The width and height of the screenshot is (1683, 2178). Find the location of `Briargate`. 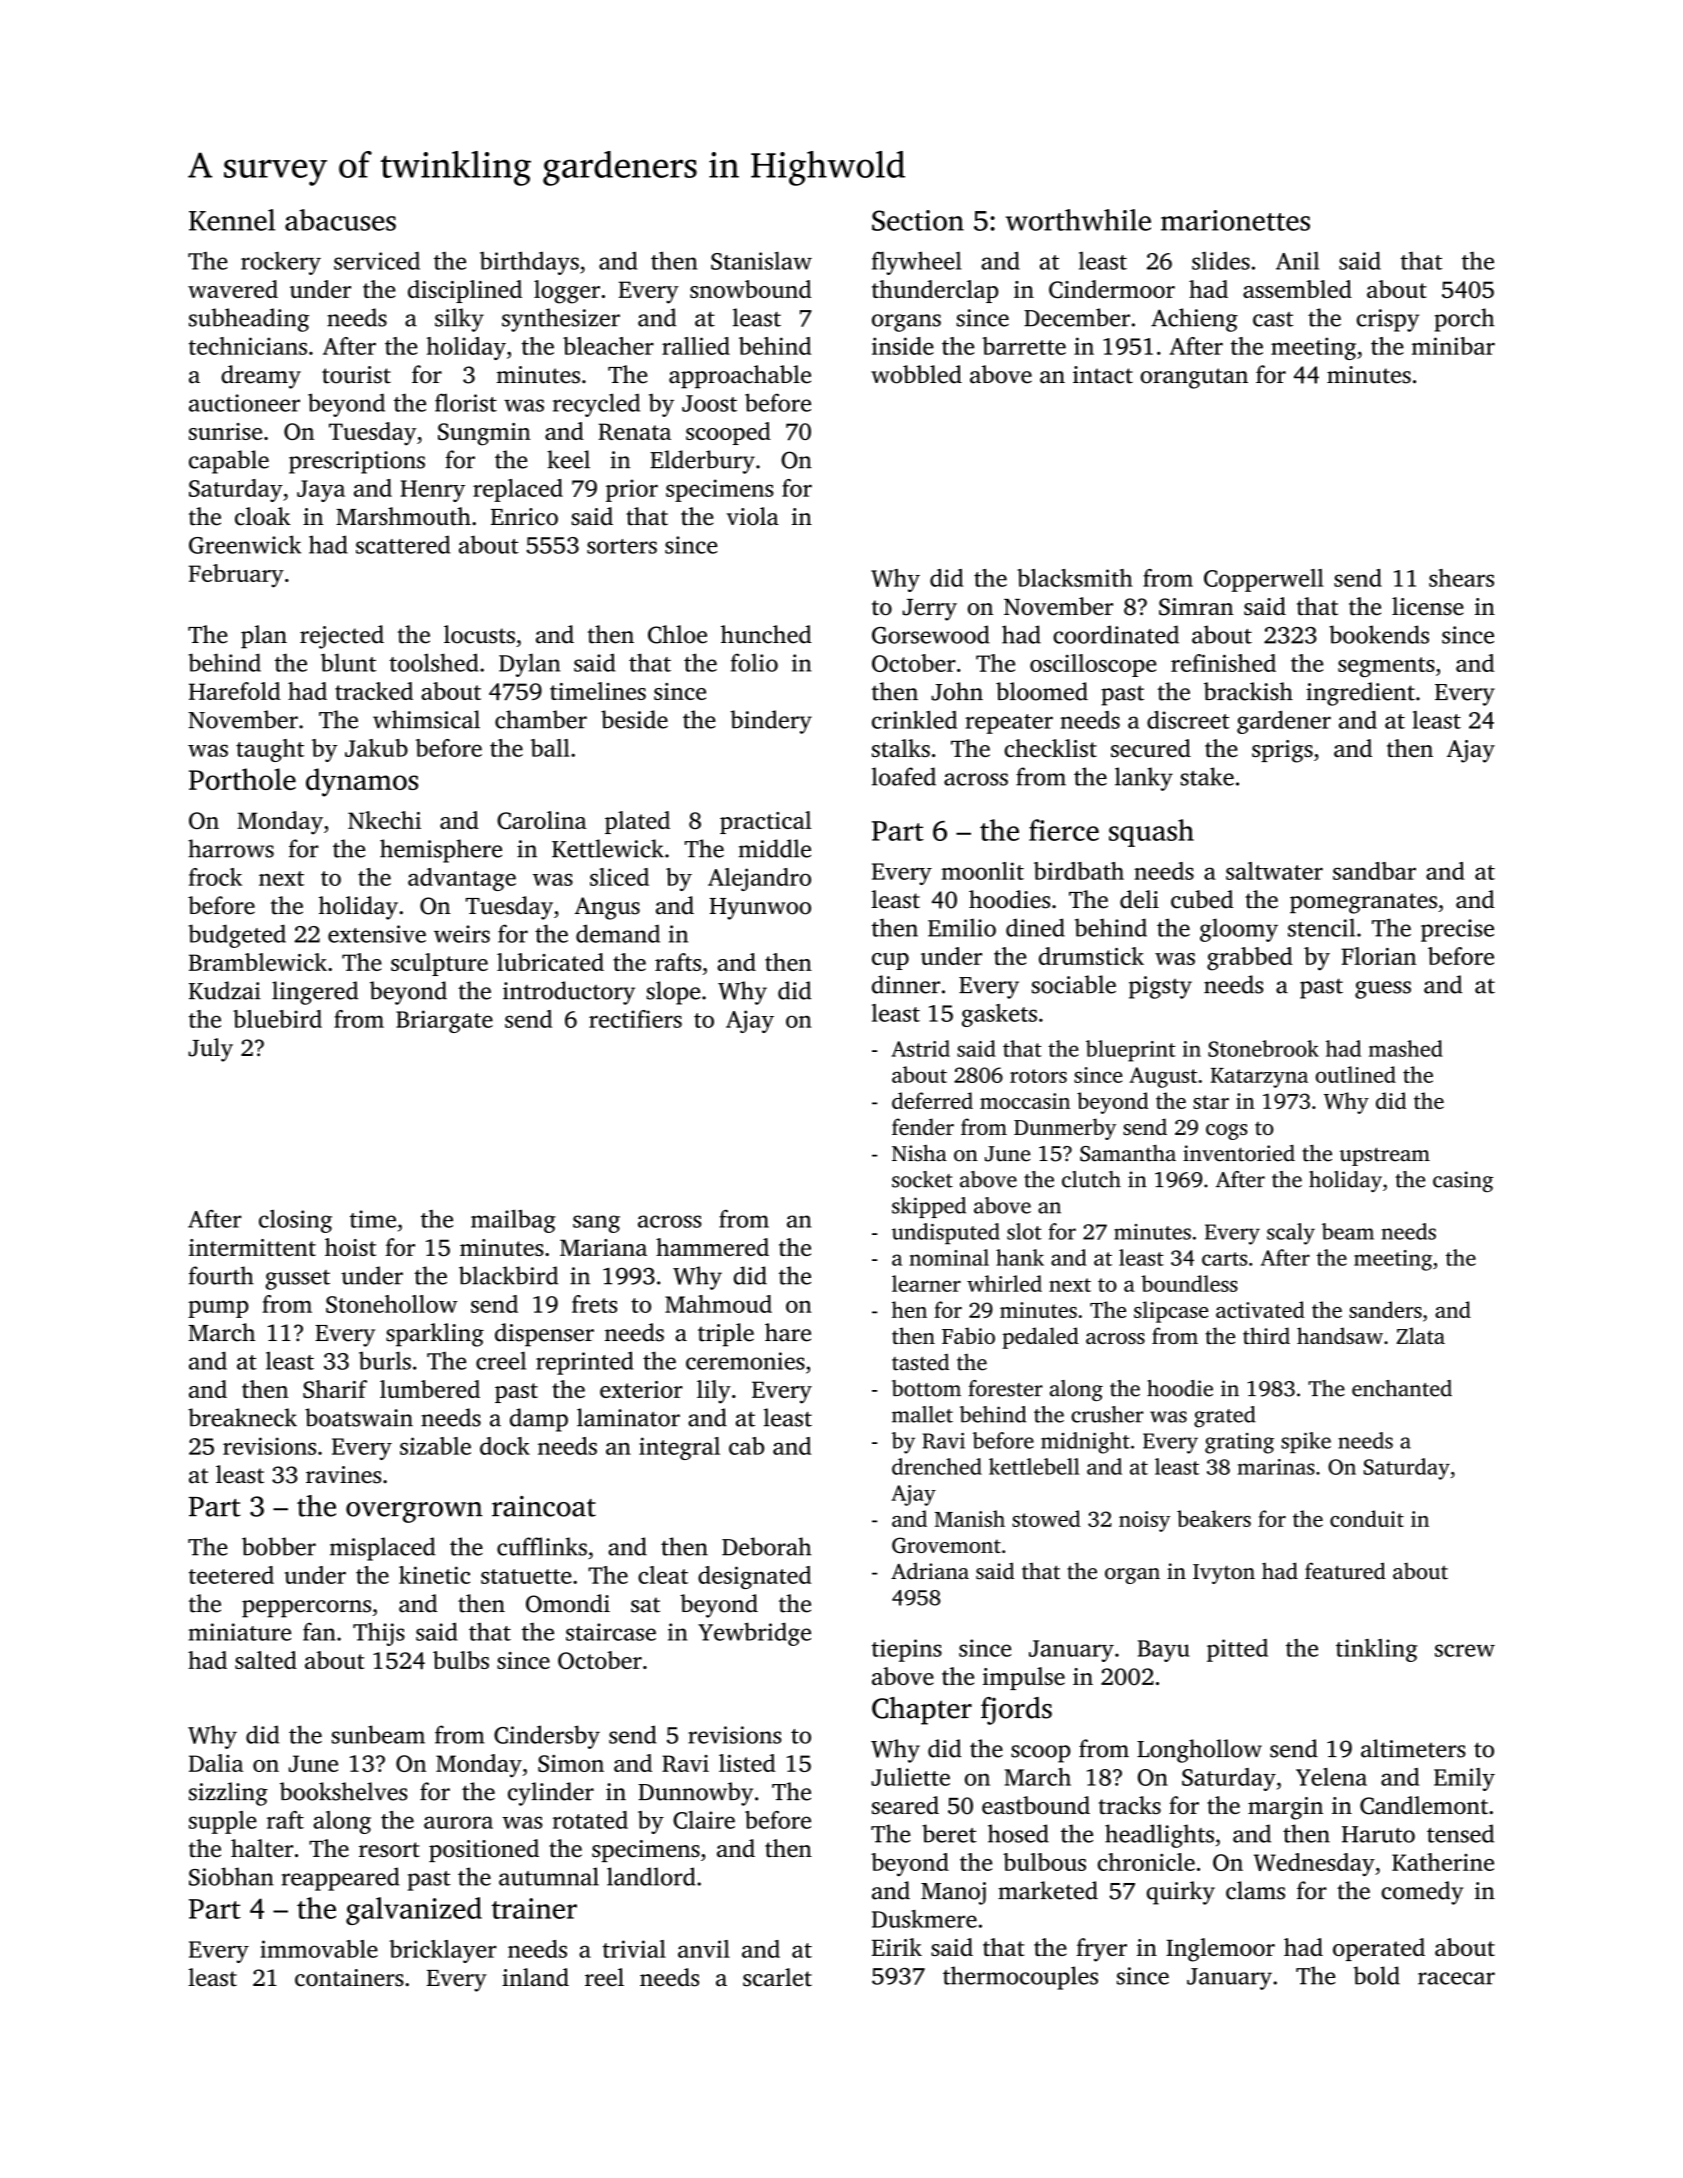

Briargate is located at coordinates (444, 1021).
